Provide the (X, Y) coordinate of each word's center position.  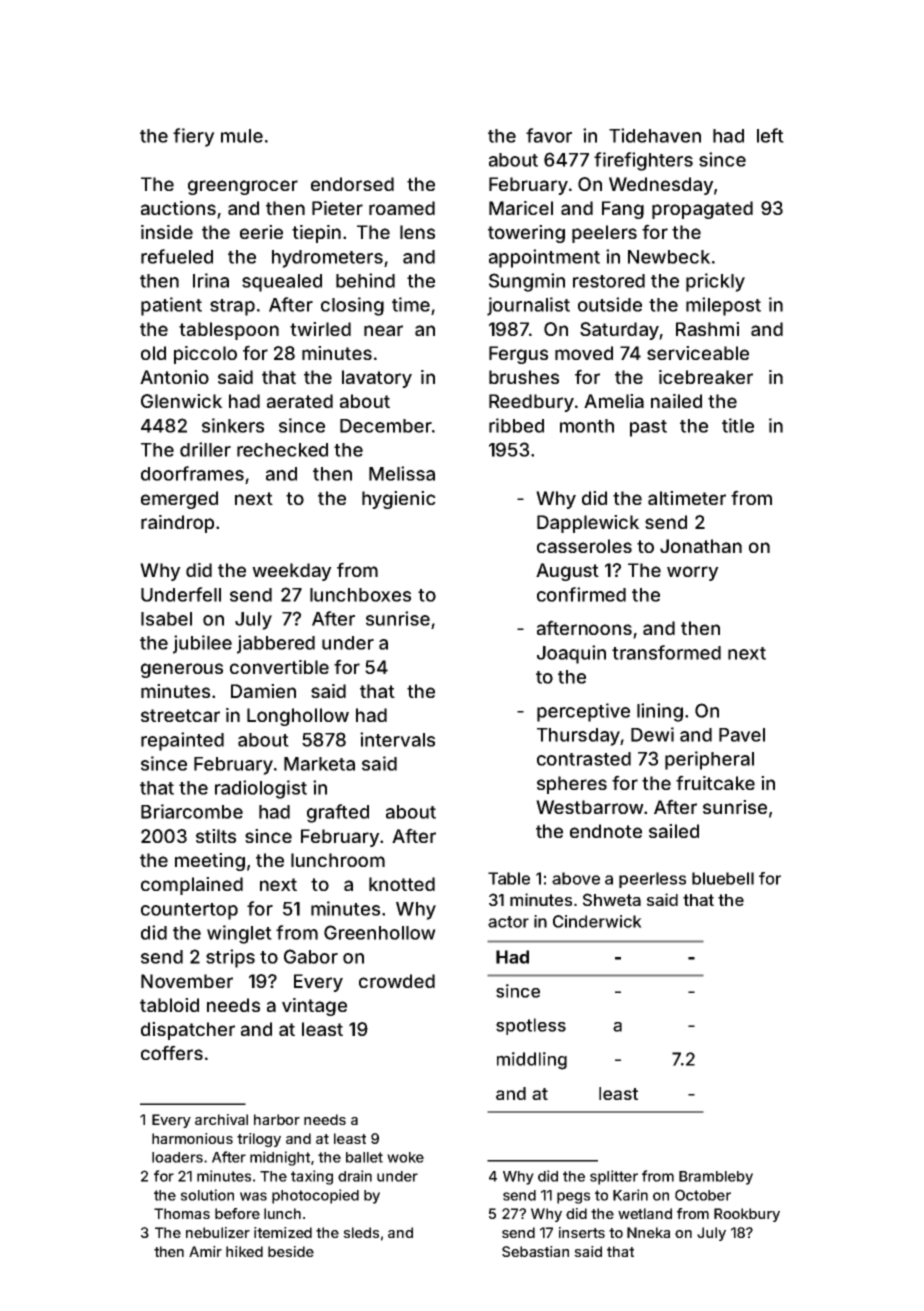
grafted (338, 813)
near (383, 330)
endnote (606, 831)
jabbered (276, 644)
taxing (312, 1177)
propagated (702, 210)
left (770, 135)
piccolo (205, 355)
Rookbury (747, 1215)
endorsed (352, 184)
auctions (178, 208)
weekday (292, 572)
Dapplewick (588, 524)
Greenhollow (380, 932)
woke (405, 1157)
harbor (277, 1119)
